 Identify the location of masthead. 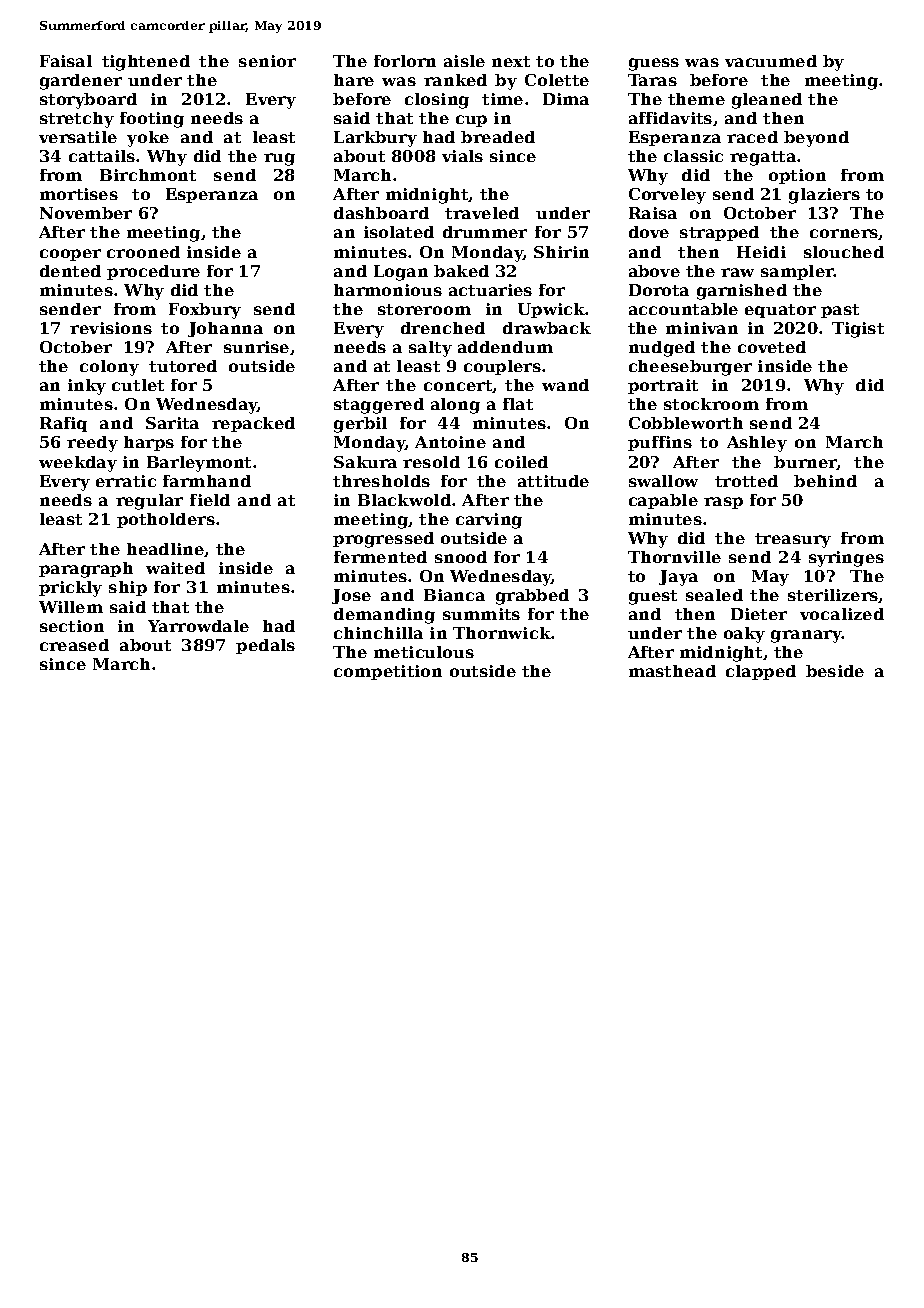
(672, 671).
